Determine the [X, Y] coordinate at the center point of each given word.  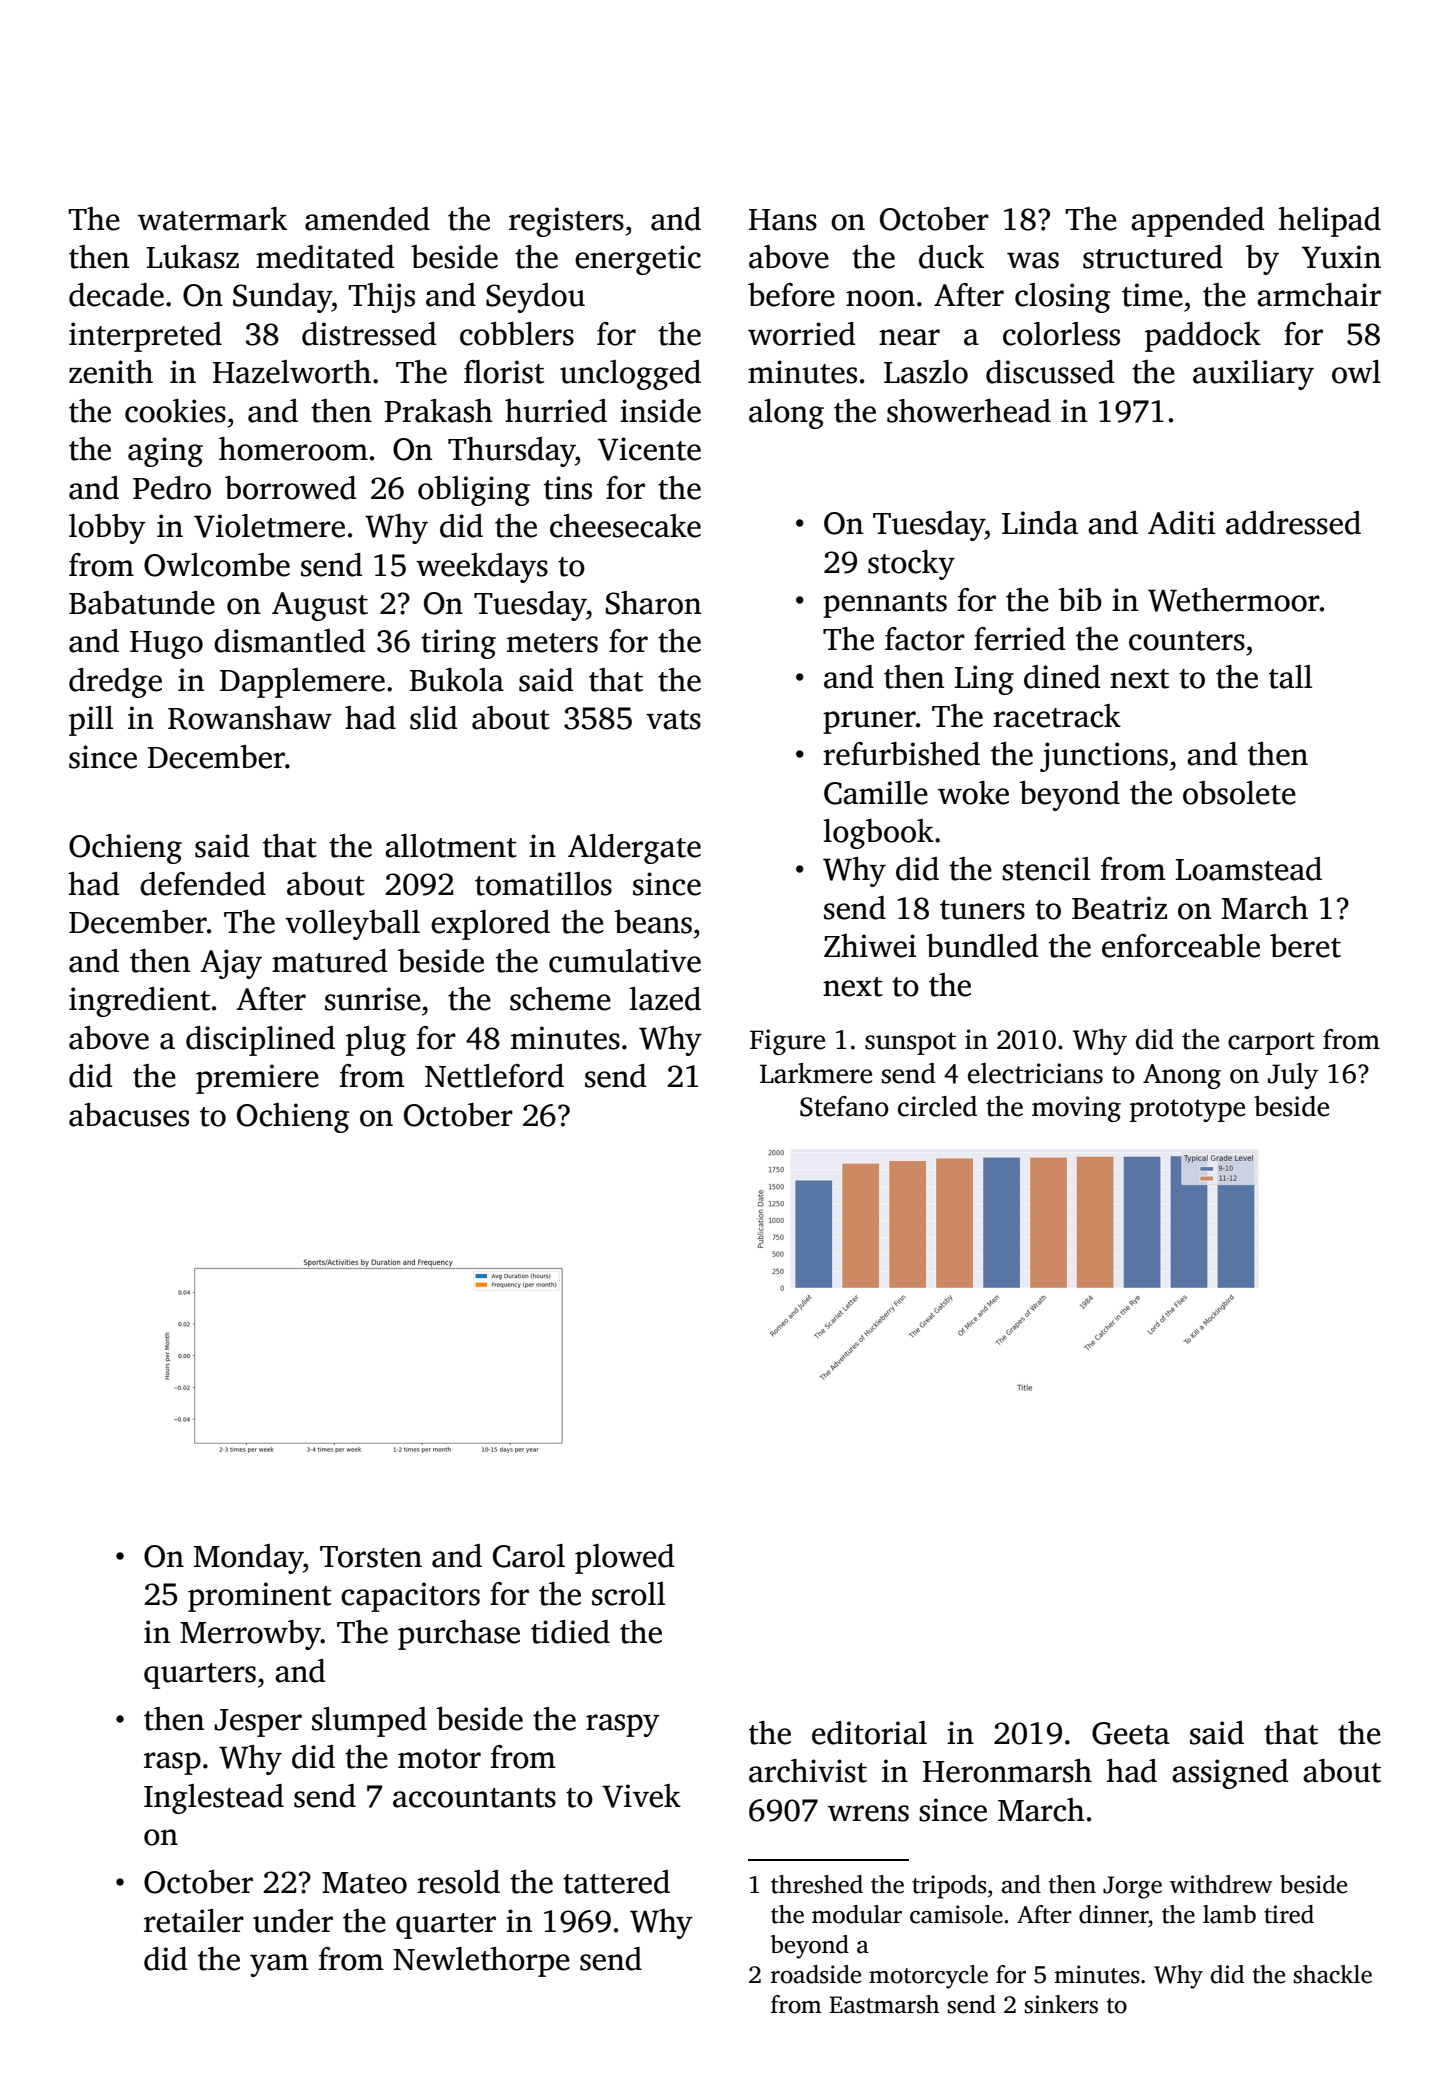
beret [1305, 946]
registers [566, 222]
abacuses [129, 1115]
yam [279, 1965]
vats [673, 720]
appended [1197, 222]
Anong [1182, 1076]
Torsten [371, 1557]
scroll [628, 1594]
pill [91, 721]
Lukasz [192, 257]
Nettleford [494, 1076]
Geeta [1131, 1733]
